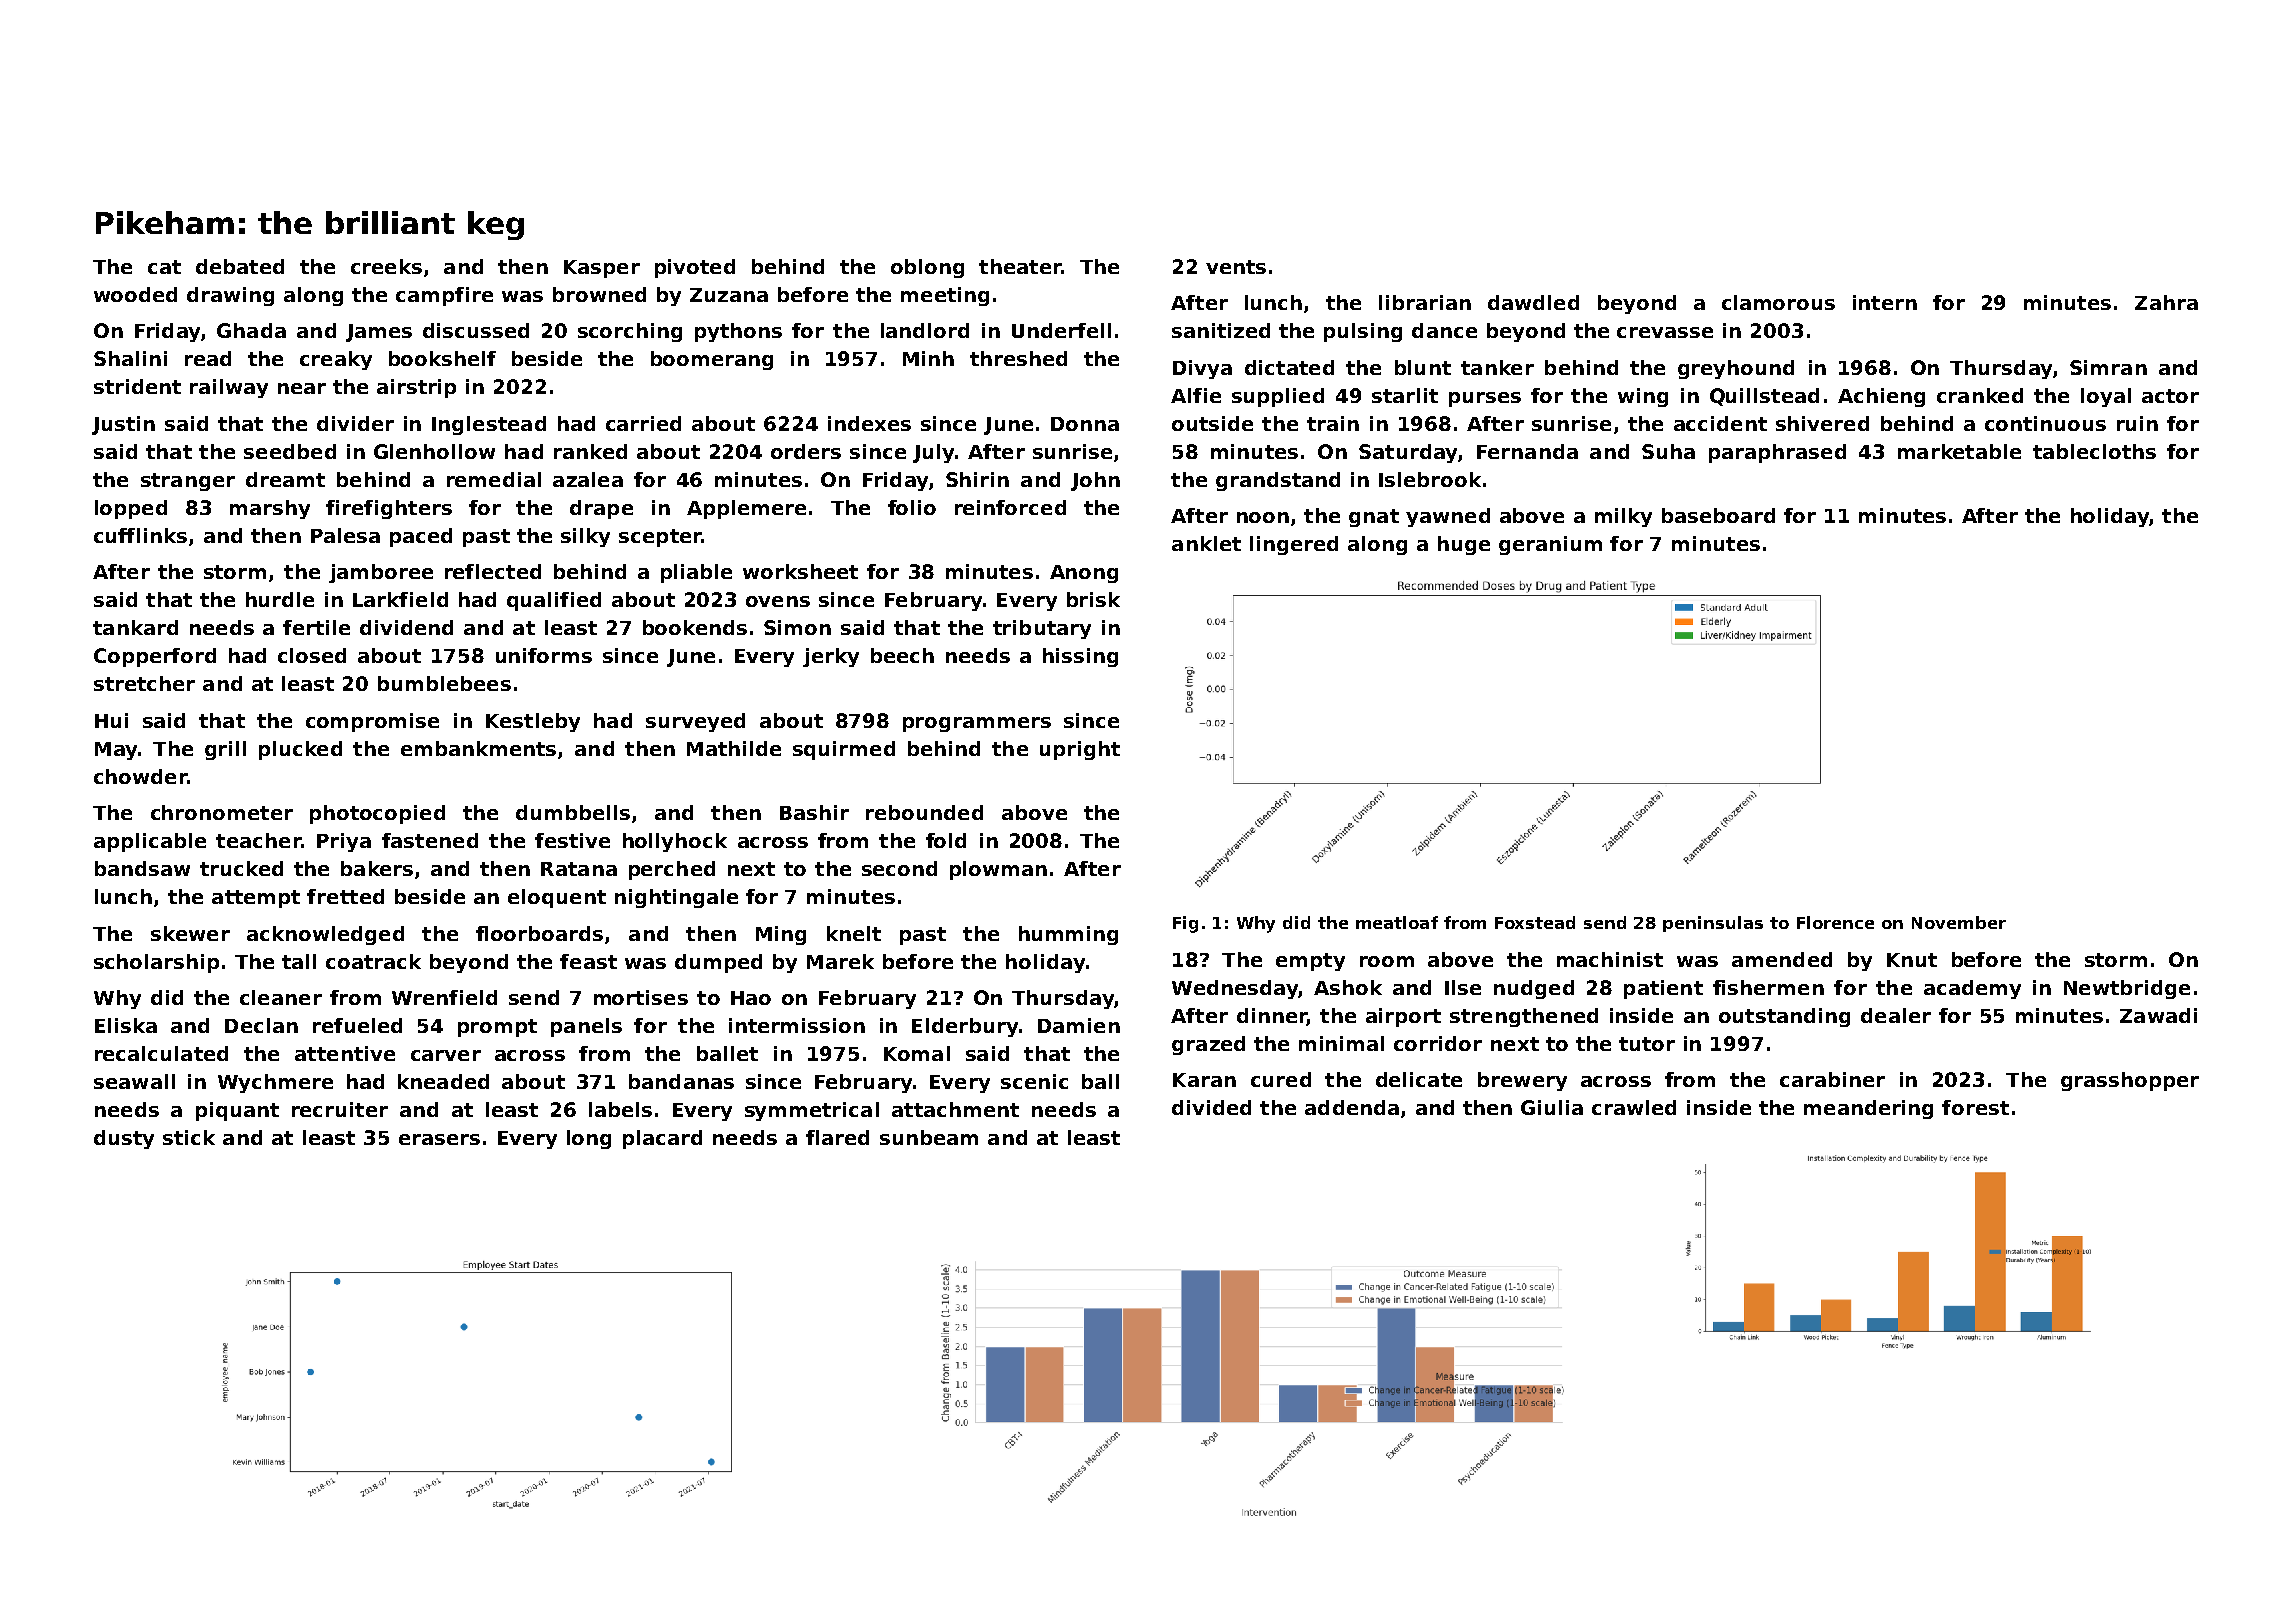 The image size is (2292, 1620). What do you see at coordinates (1718, 515) in the page?
I see `baseboard` at bounding box center [1718, 515].
